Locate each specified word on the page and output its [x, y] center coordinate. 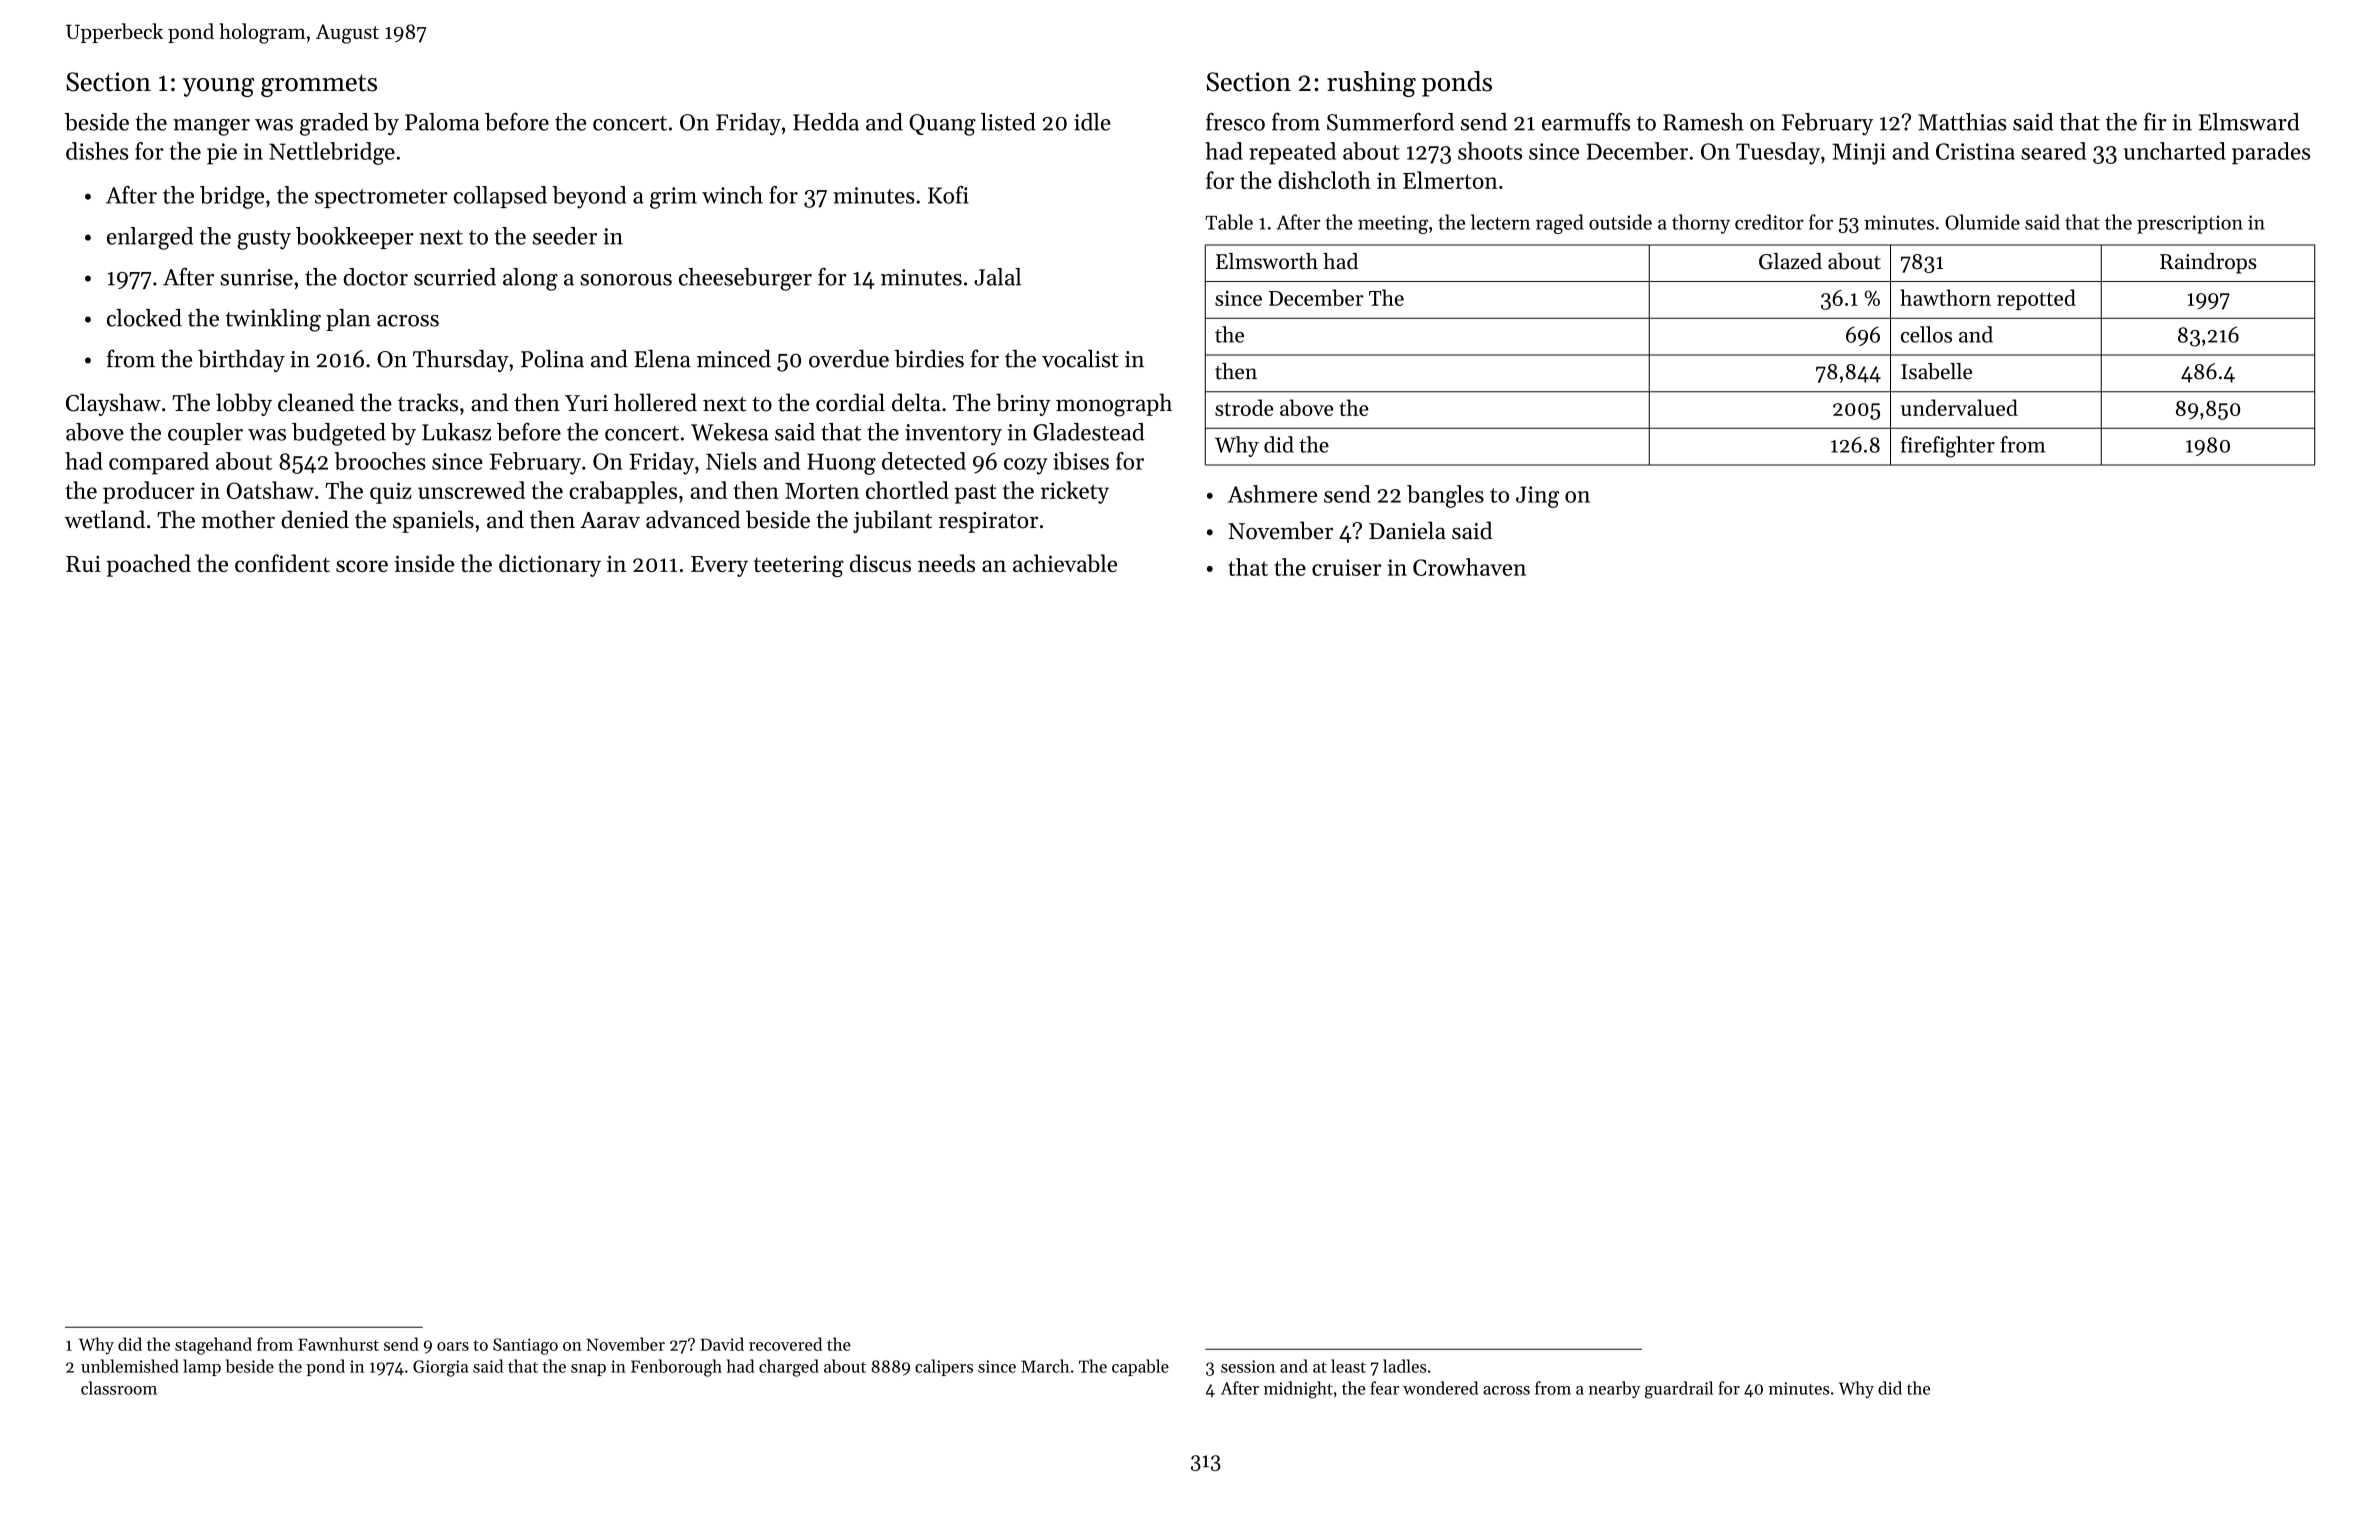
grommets [319, 85]
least [1348, 1366]
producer [149, 492]
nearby [1614, 1389]
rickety [1075, 492]
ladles [1404, 1366]
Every [719, 566]
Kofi [948, 195]
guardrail [1679, 1390]
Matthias [1962, 122]
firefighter [1948, 447]
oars [453, 1346]
